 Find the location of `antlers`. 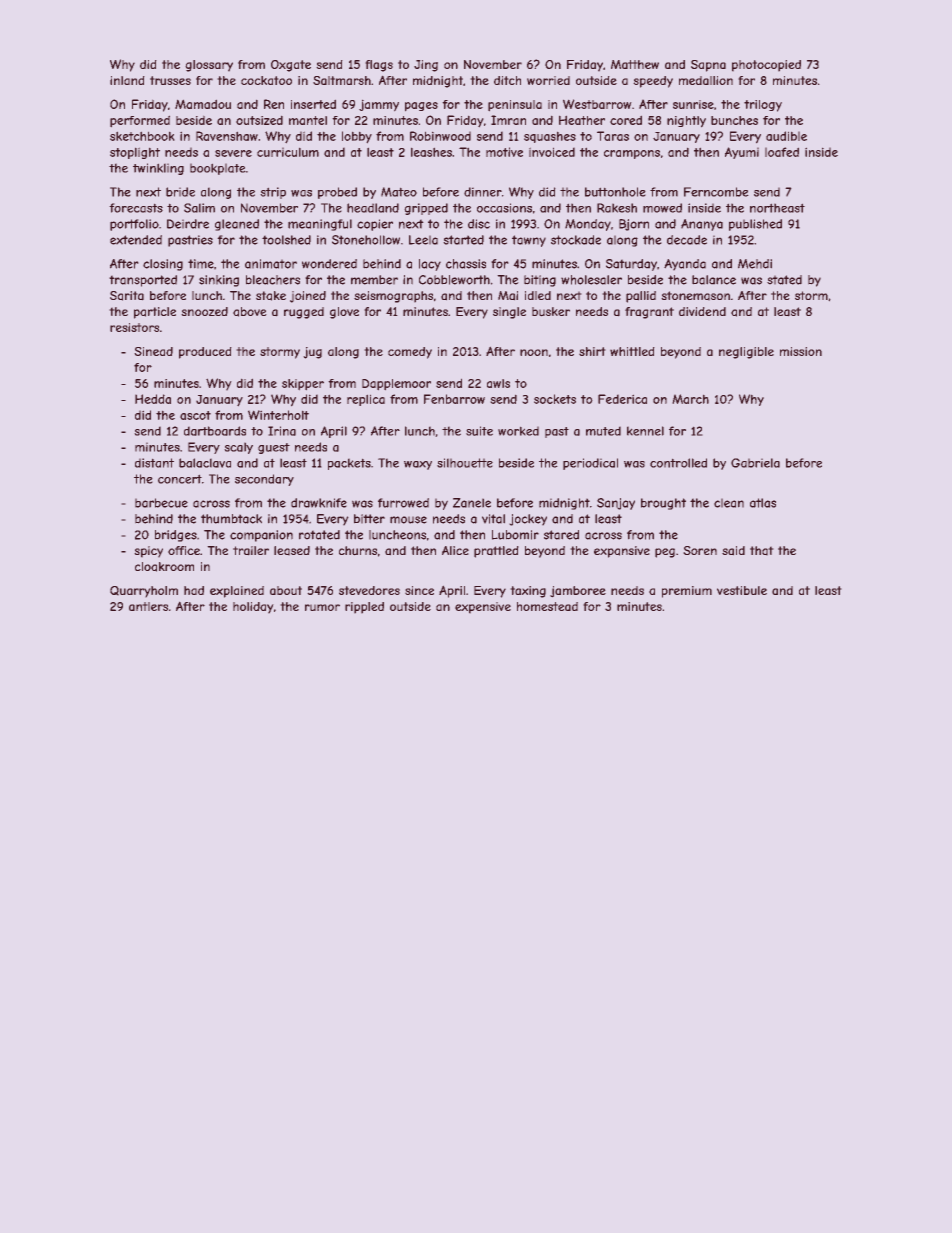

antlers is located at coordinates (148, 606).
